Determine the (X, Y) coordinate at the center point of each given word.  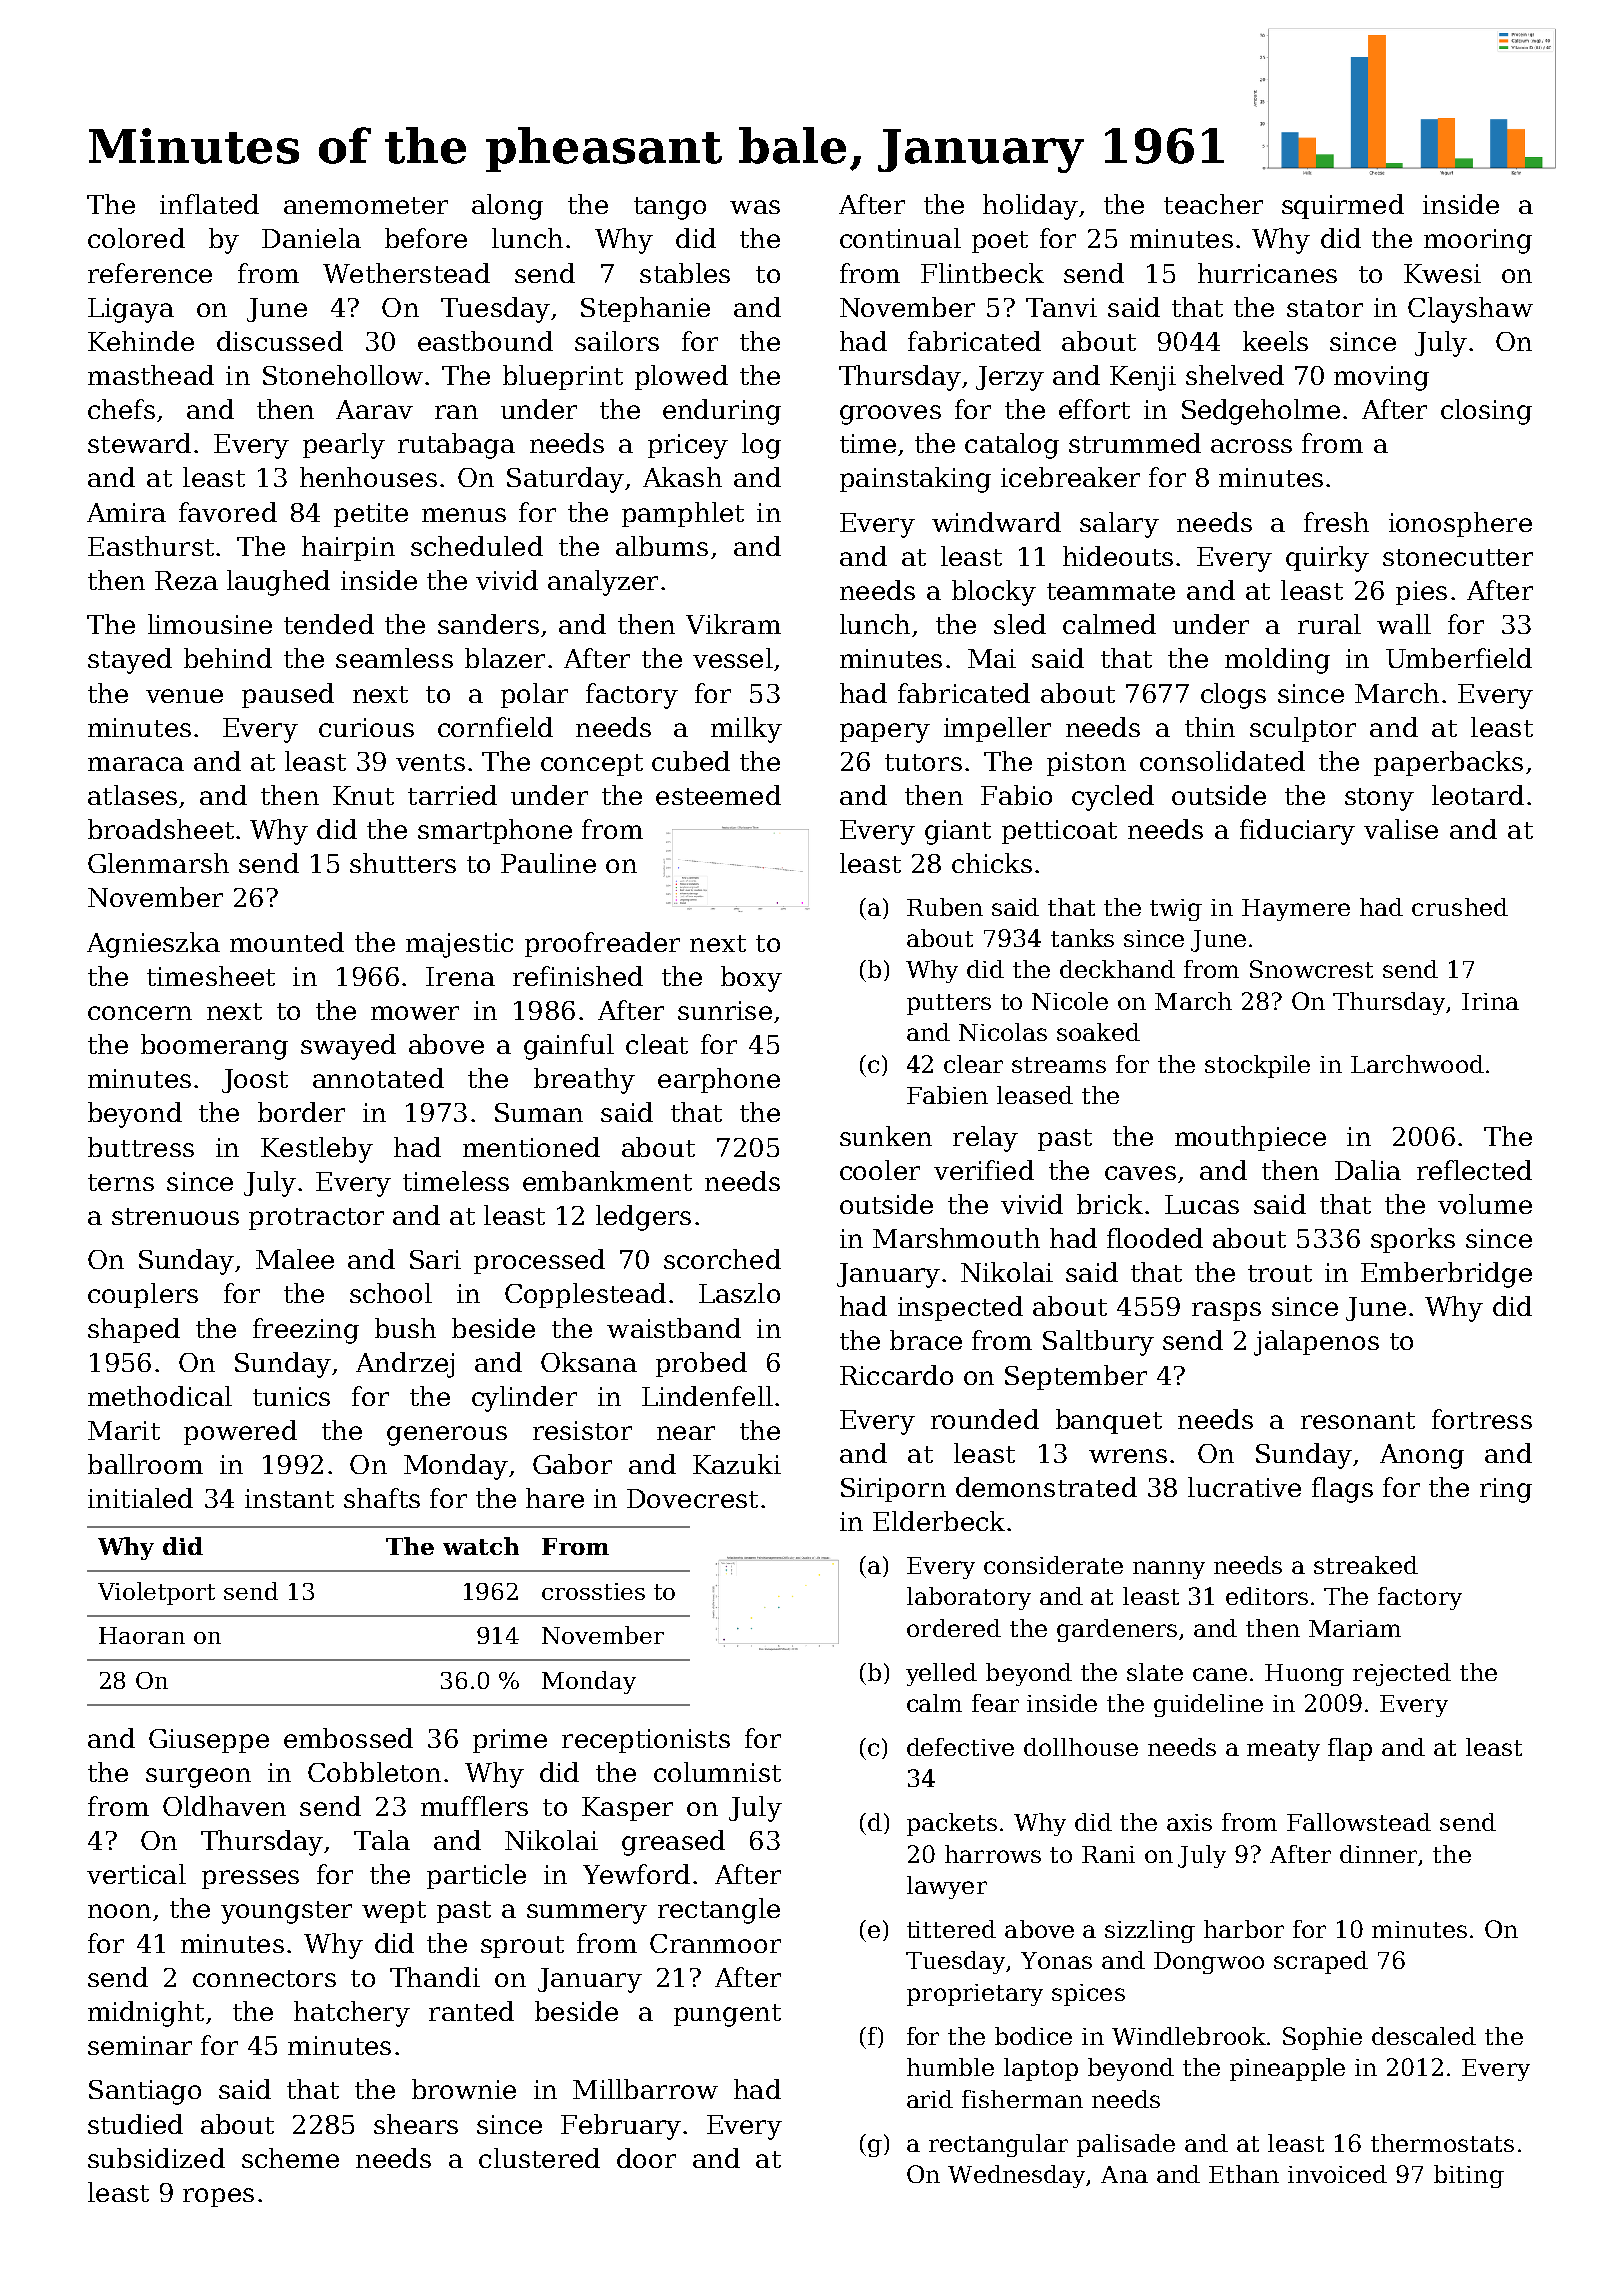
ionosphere (1460, 524)
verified (984, 1170)
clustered (539, 2158)
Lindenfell (707, 1396)
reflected (1474, 1170)
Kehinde (141, 341)
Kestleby (317, 1150)
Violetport (156, 1593)
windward (996, 522)
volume (1485, 1204)
